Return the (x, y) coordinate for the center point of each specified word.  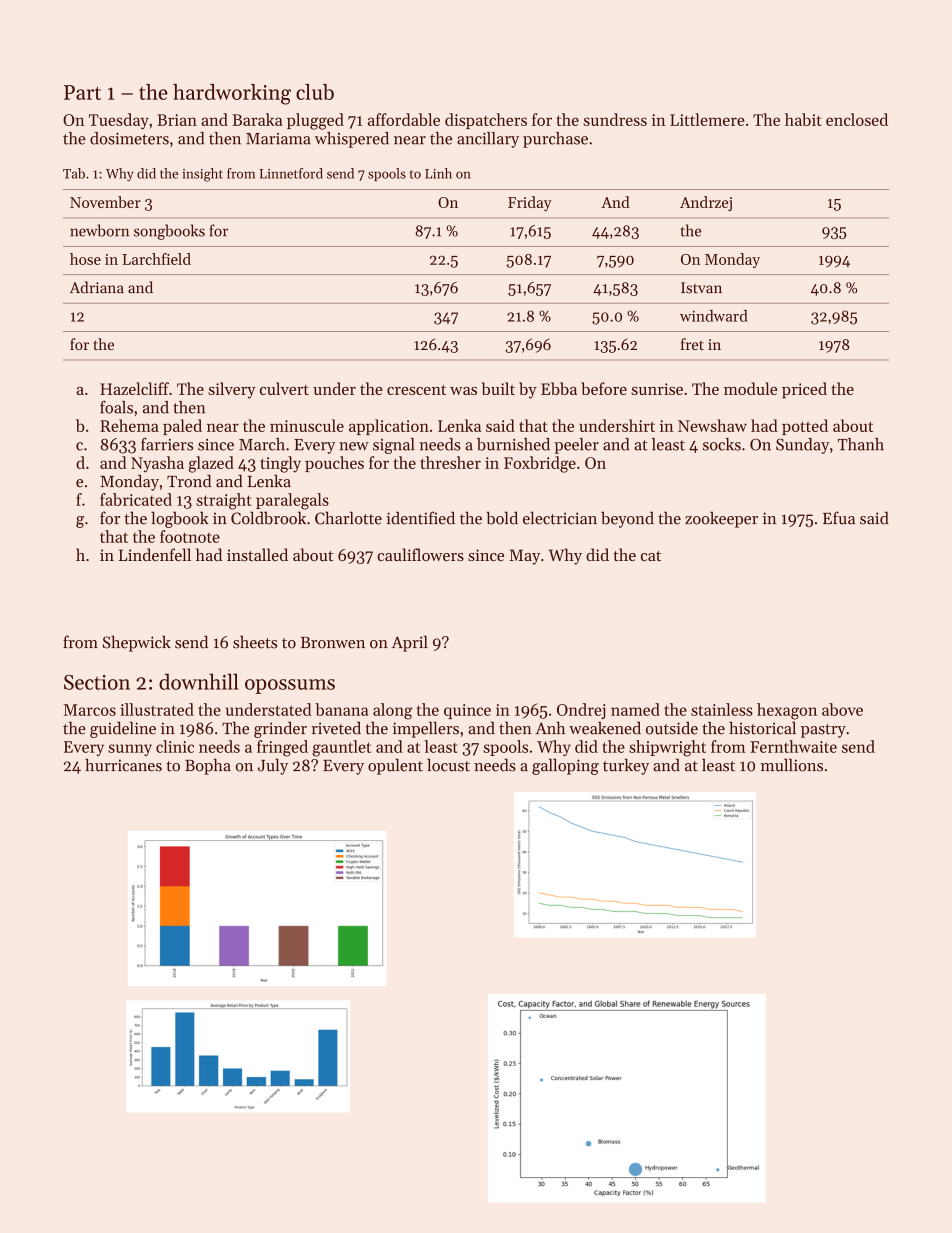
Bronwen (333, 643)
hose (85, 259)
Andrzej (706, 203)
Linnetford (291, 173)
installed (257, 554)
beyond (627, 519)
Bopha (208, 766)
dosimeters (129, 138)
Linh (438, 173)
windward (714, 316)
